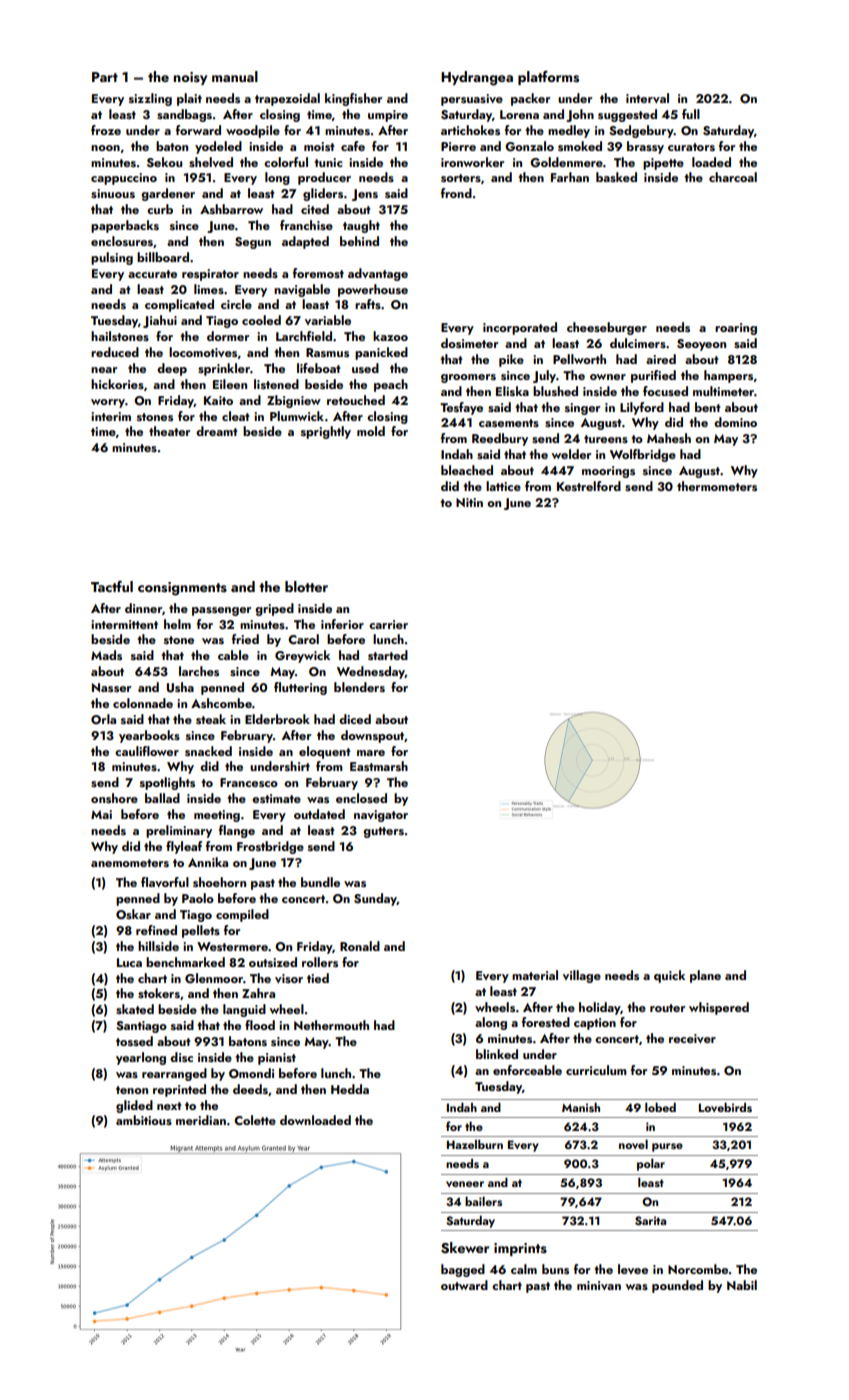 The image size is (849, 1400). What do you see at coordinates (101, 814) in the screenshot?
I see `Mai` at bounding box center [101, 814].
